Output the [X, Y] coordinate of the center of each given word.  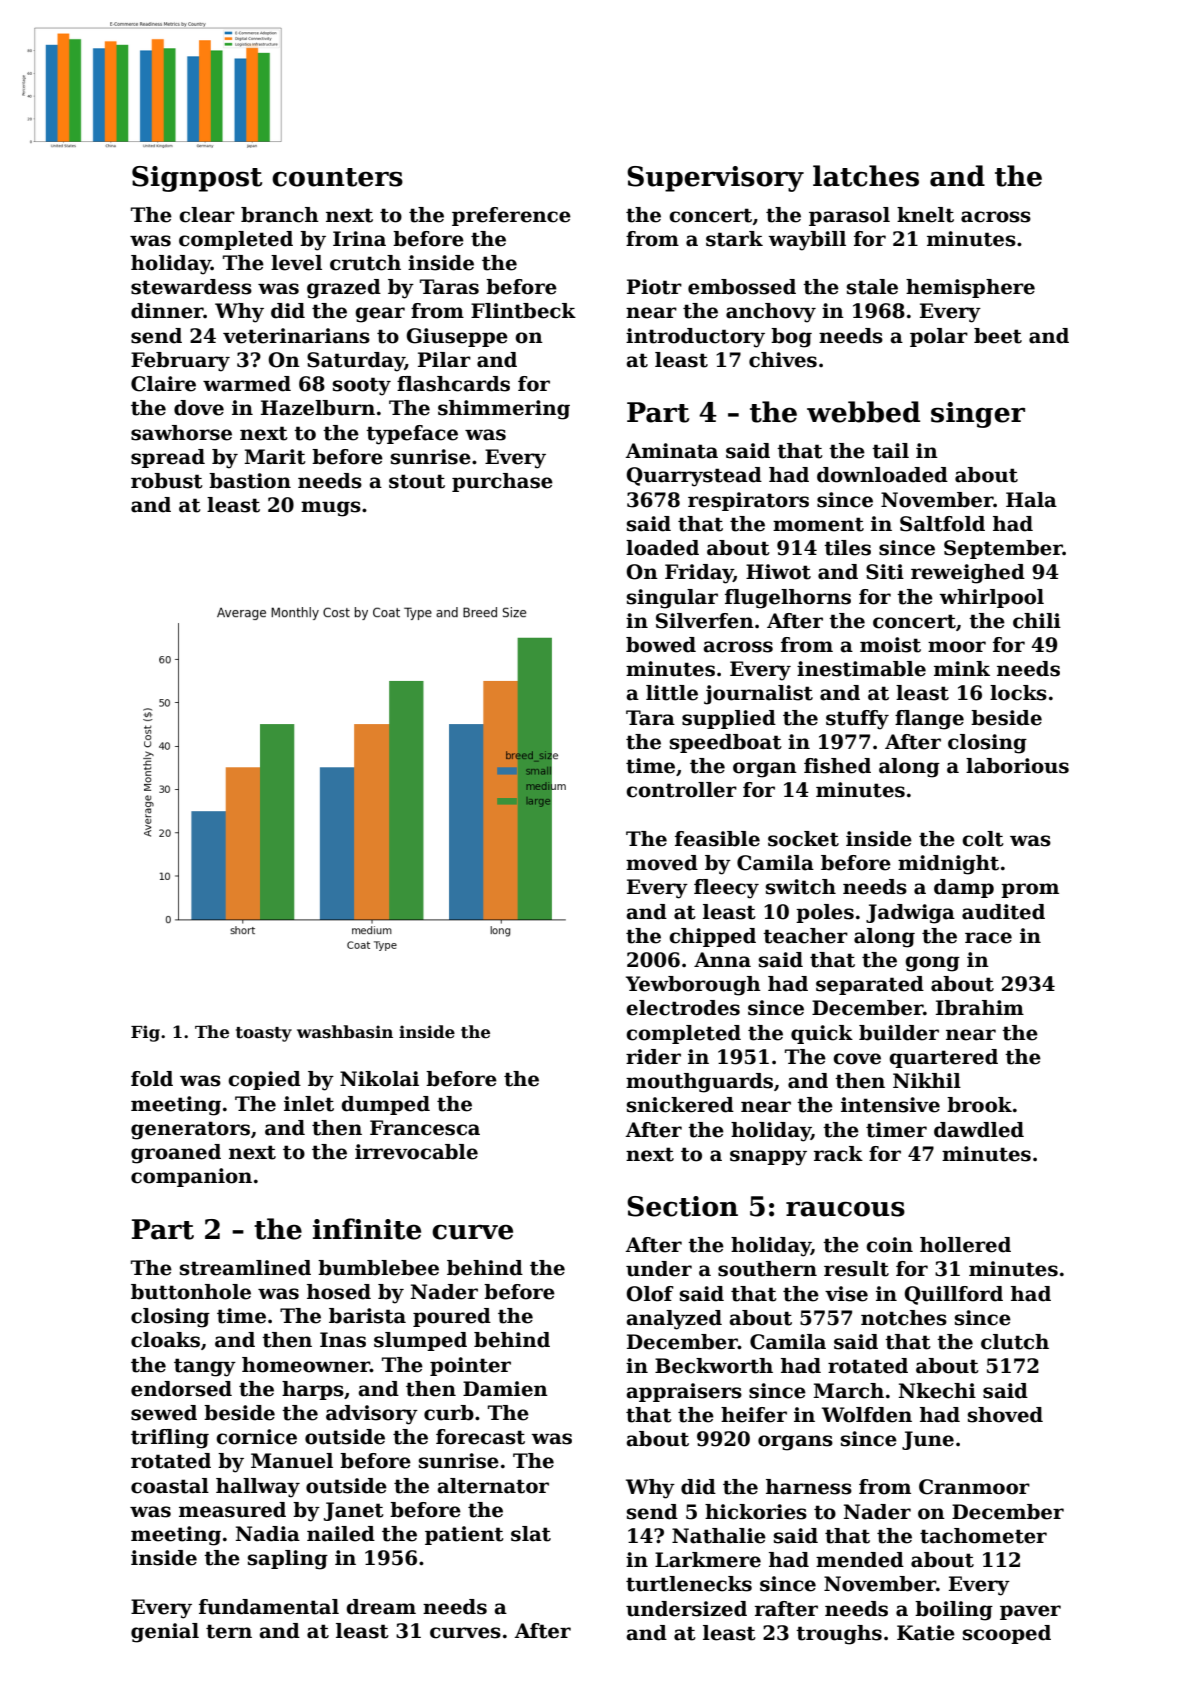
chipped [712, 937]
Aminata [671, 451]
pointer [470, 1366]
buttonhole [191, 1292]
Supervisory [715, 179]
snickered [680, 1105]
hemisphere [970, 288]
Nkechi [937, 1391]
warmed [247, 384]
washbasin [345, 1032]
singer [978, 415]
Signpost [197, 179]
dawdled [979, 1130]
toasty [264, 1034]
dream [381, 1607]
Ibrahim [980, 1008]
